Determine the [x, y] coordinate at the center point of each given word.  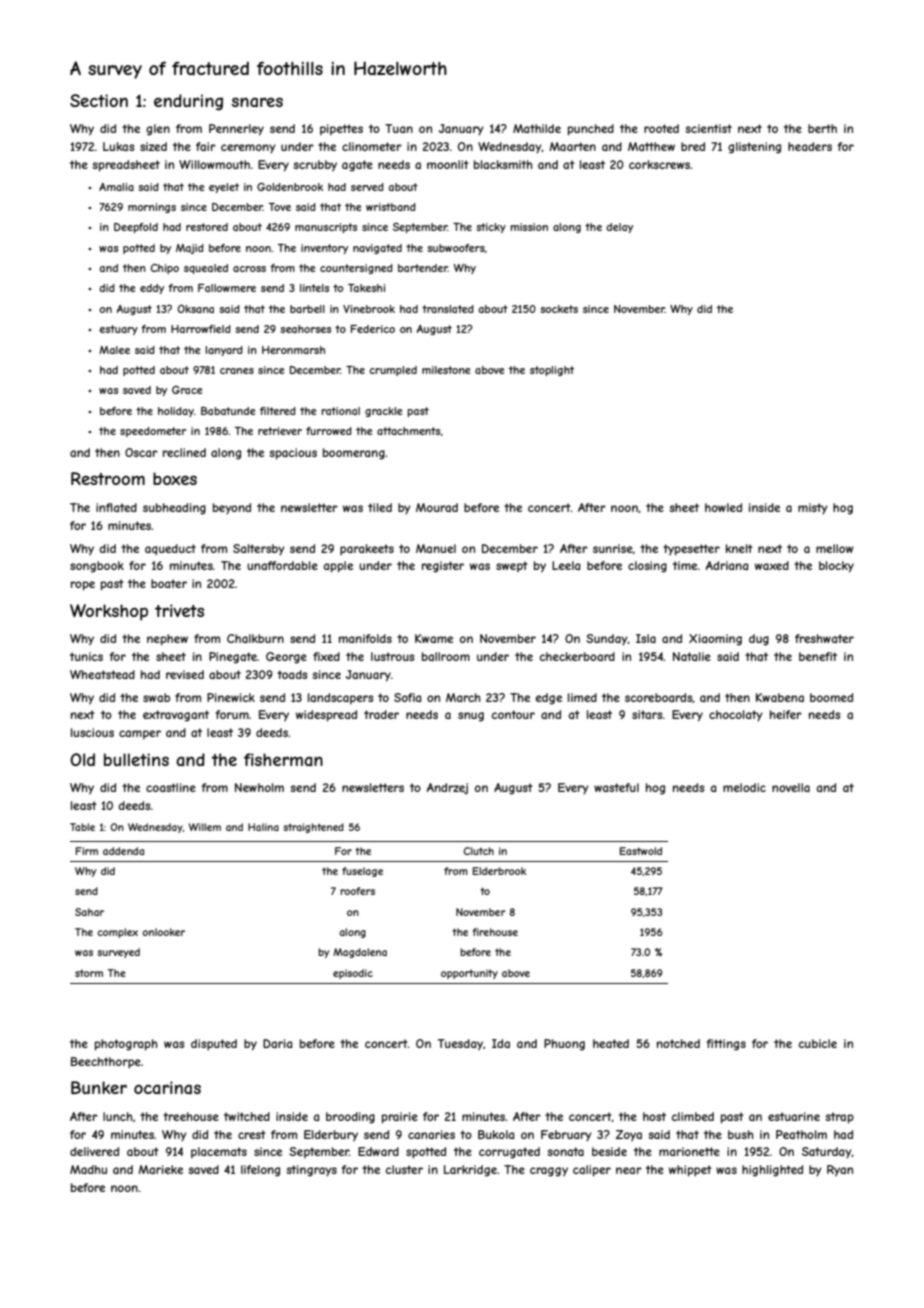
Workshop [109, 612]
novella [791, 787]
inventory [324, 249]
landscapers [340, 698]
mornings [152, 208]
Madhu [88, 1169]
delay [619, 228]
